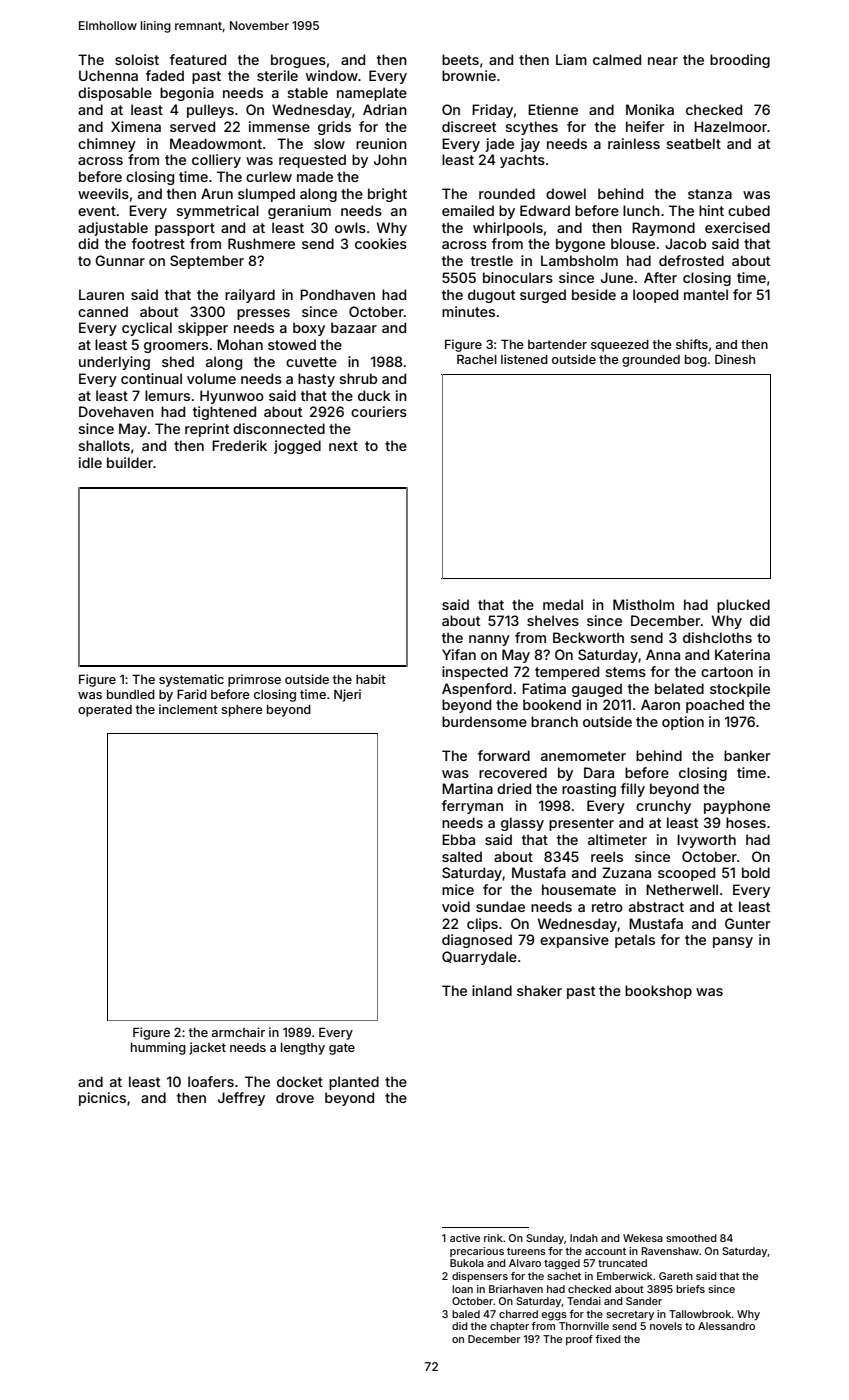  Describe the element at coordinates (105, 711) in the screenshot. I see `operated` at that location.
